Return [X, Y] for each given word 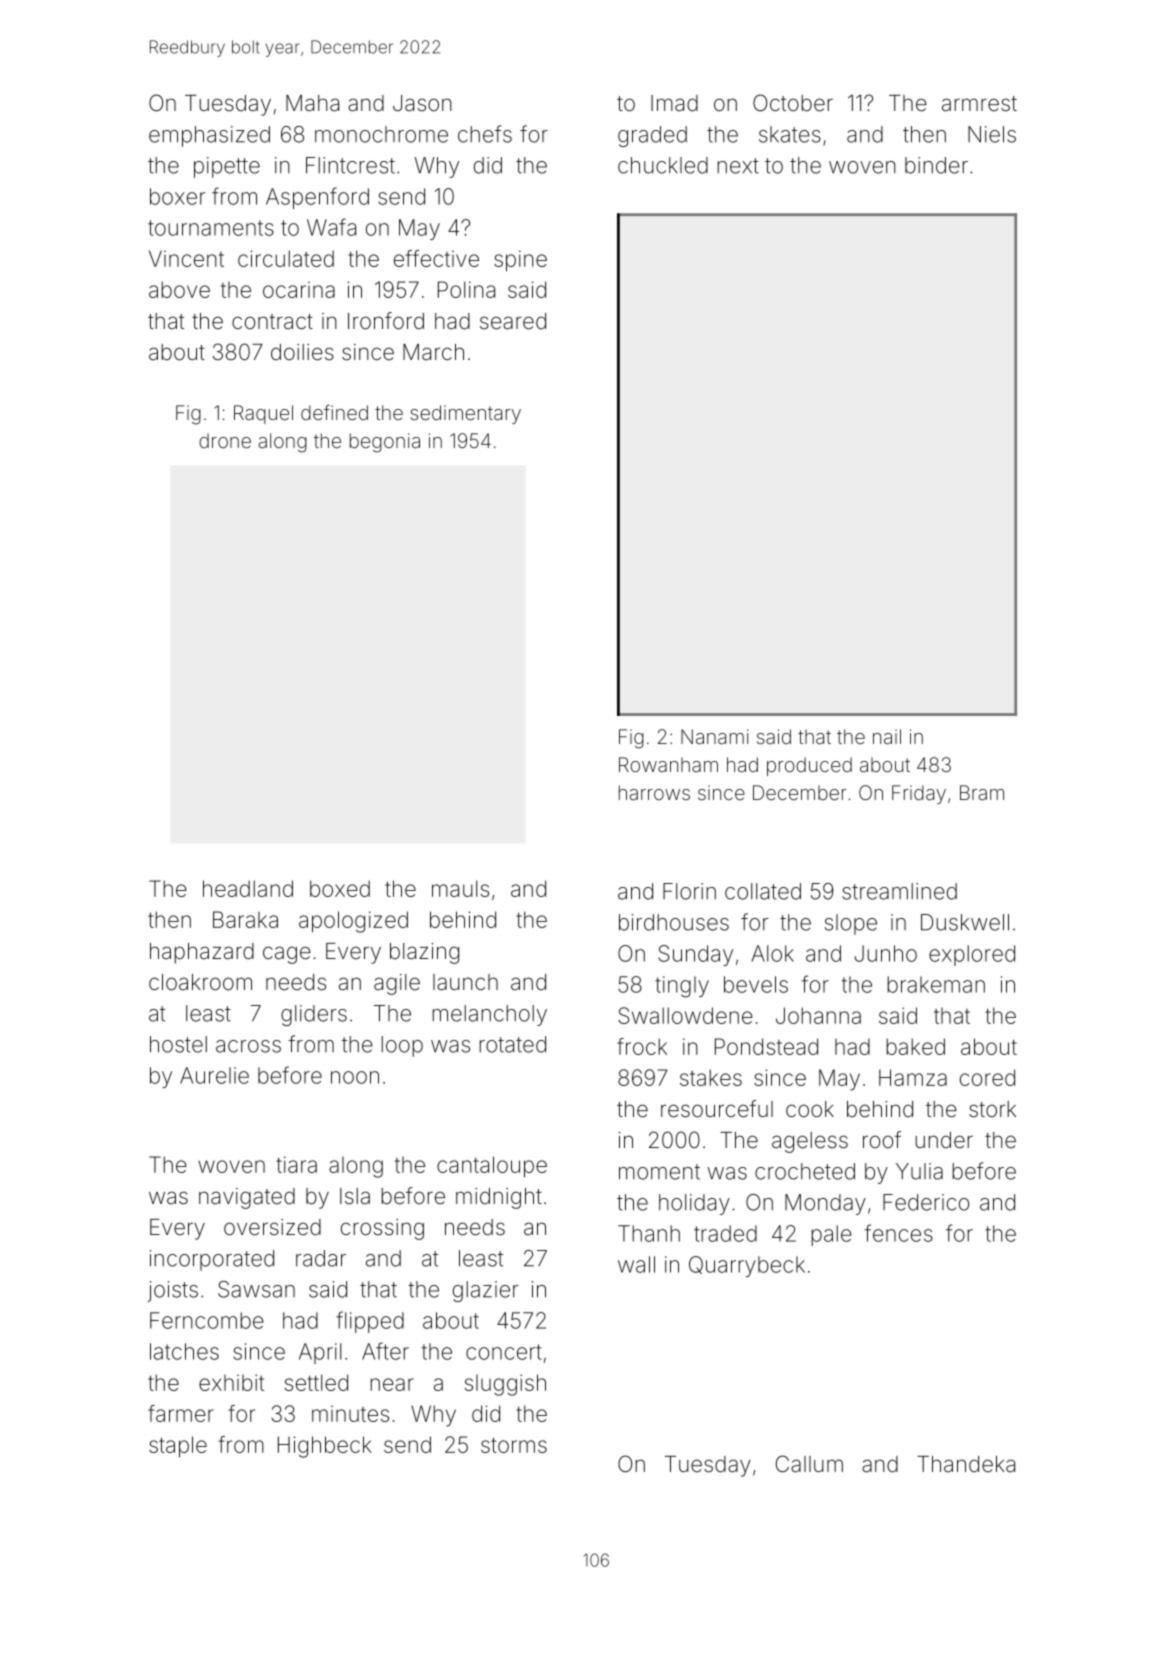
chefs [485, 134]
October [793, 103]
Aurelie [214, 1075]
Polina [466, 289]
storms [514, 1445]
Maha [312, 103]
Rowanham [668, 764]
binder [936, 165]
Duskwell [965, 922]
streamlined [899, 891]
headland [248, 888]
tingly [682, 987]
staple [178, 1447]
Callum [809, 1464]
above [179, 289]
